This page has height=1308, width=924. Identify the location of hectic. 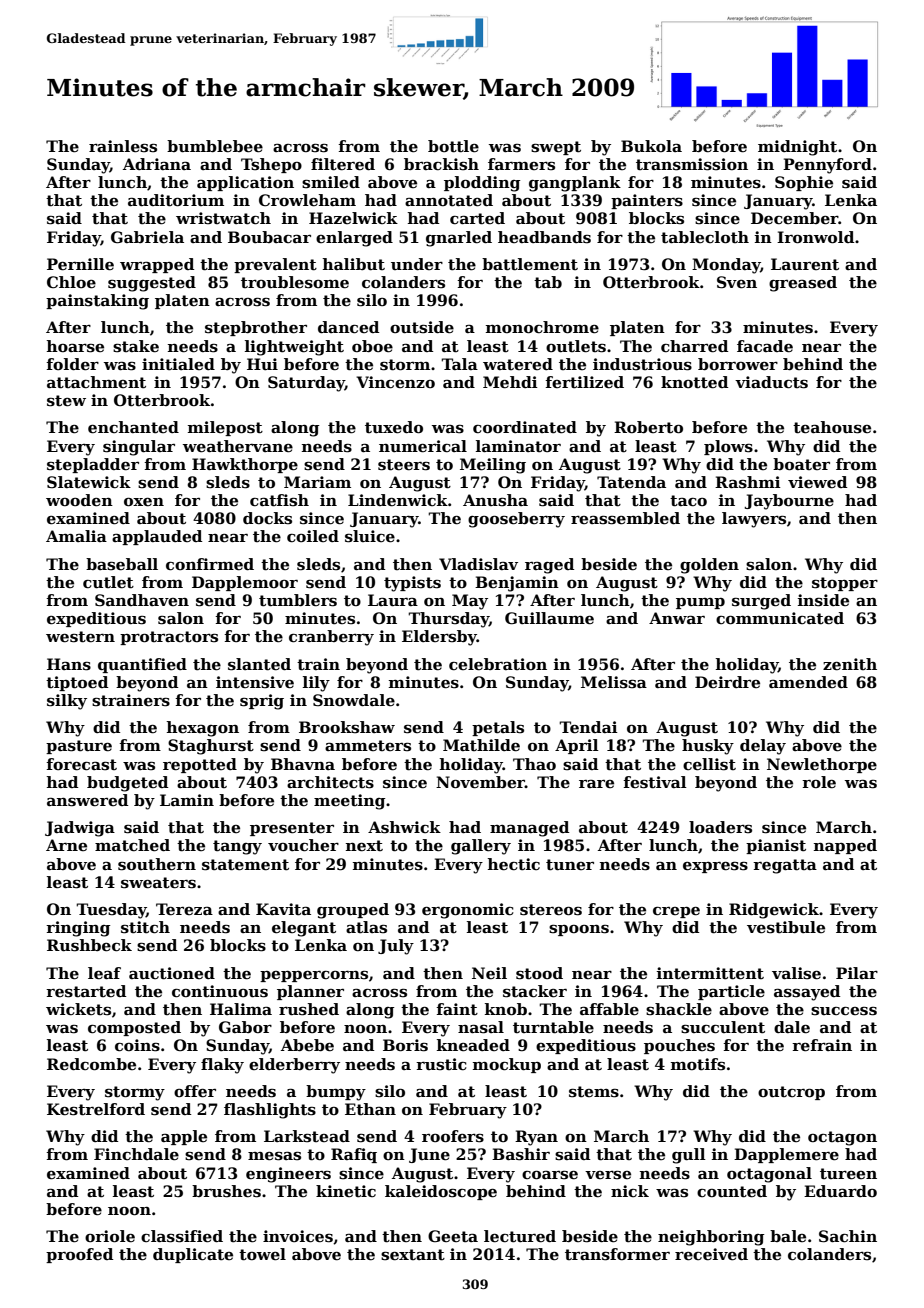
(514, 864).
